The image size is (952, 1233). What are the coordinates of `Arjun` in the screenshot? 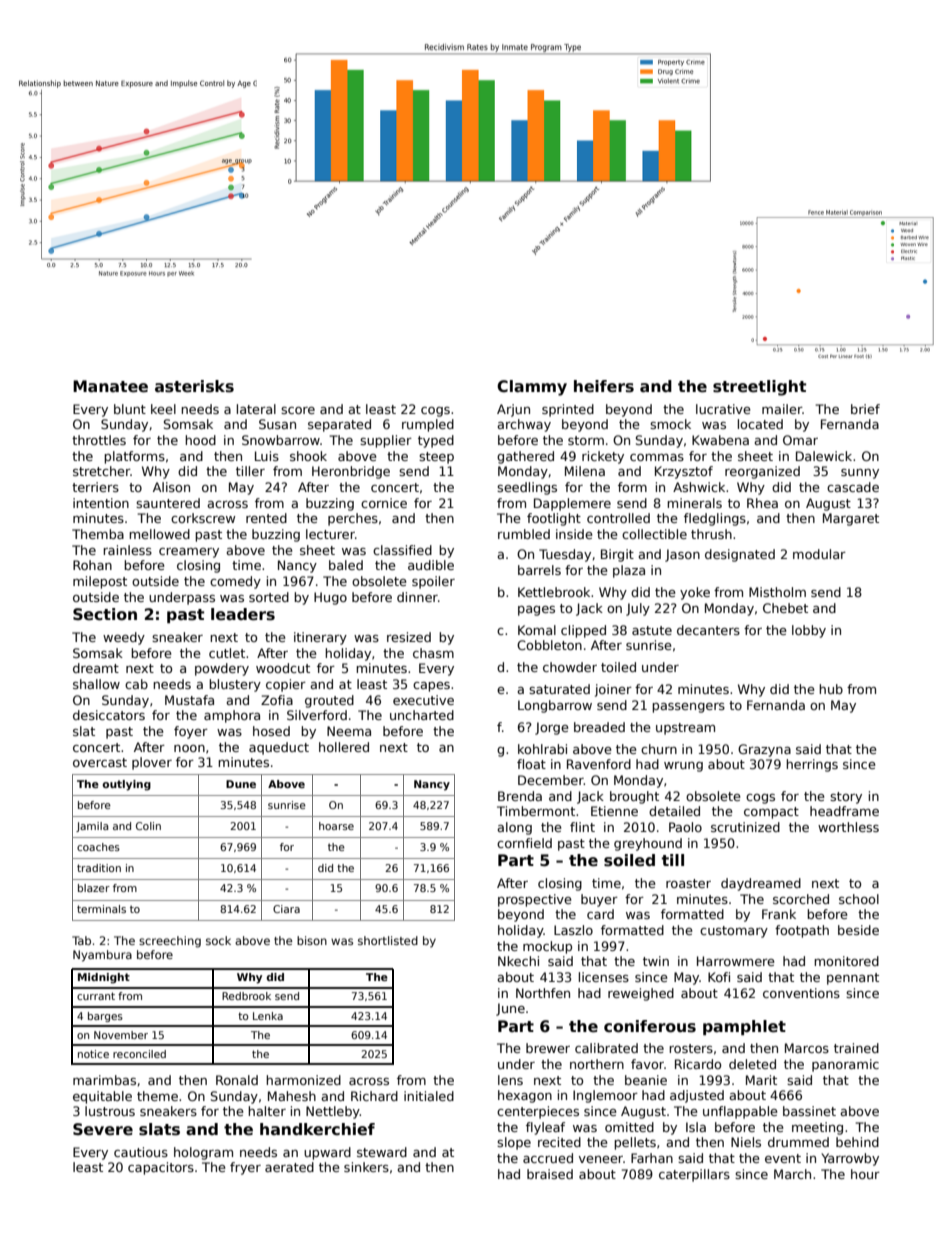 It's located at (513, 410).
